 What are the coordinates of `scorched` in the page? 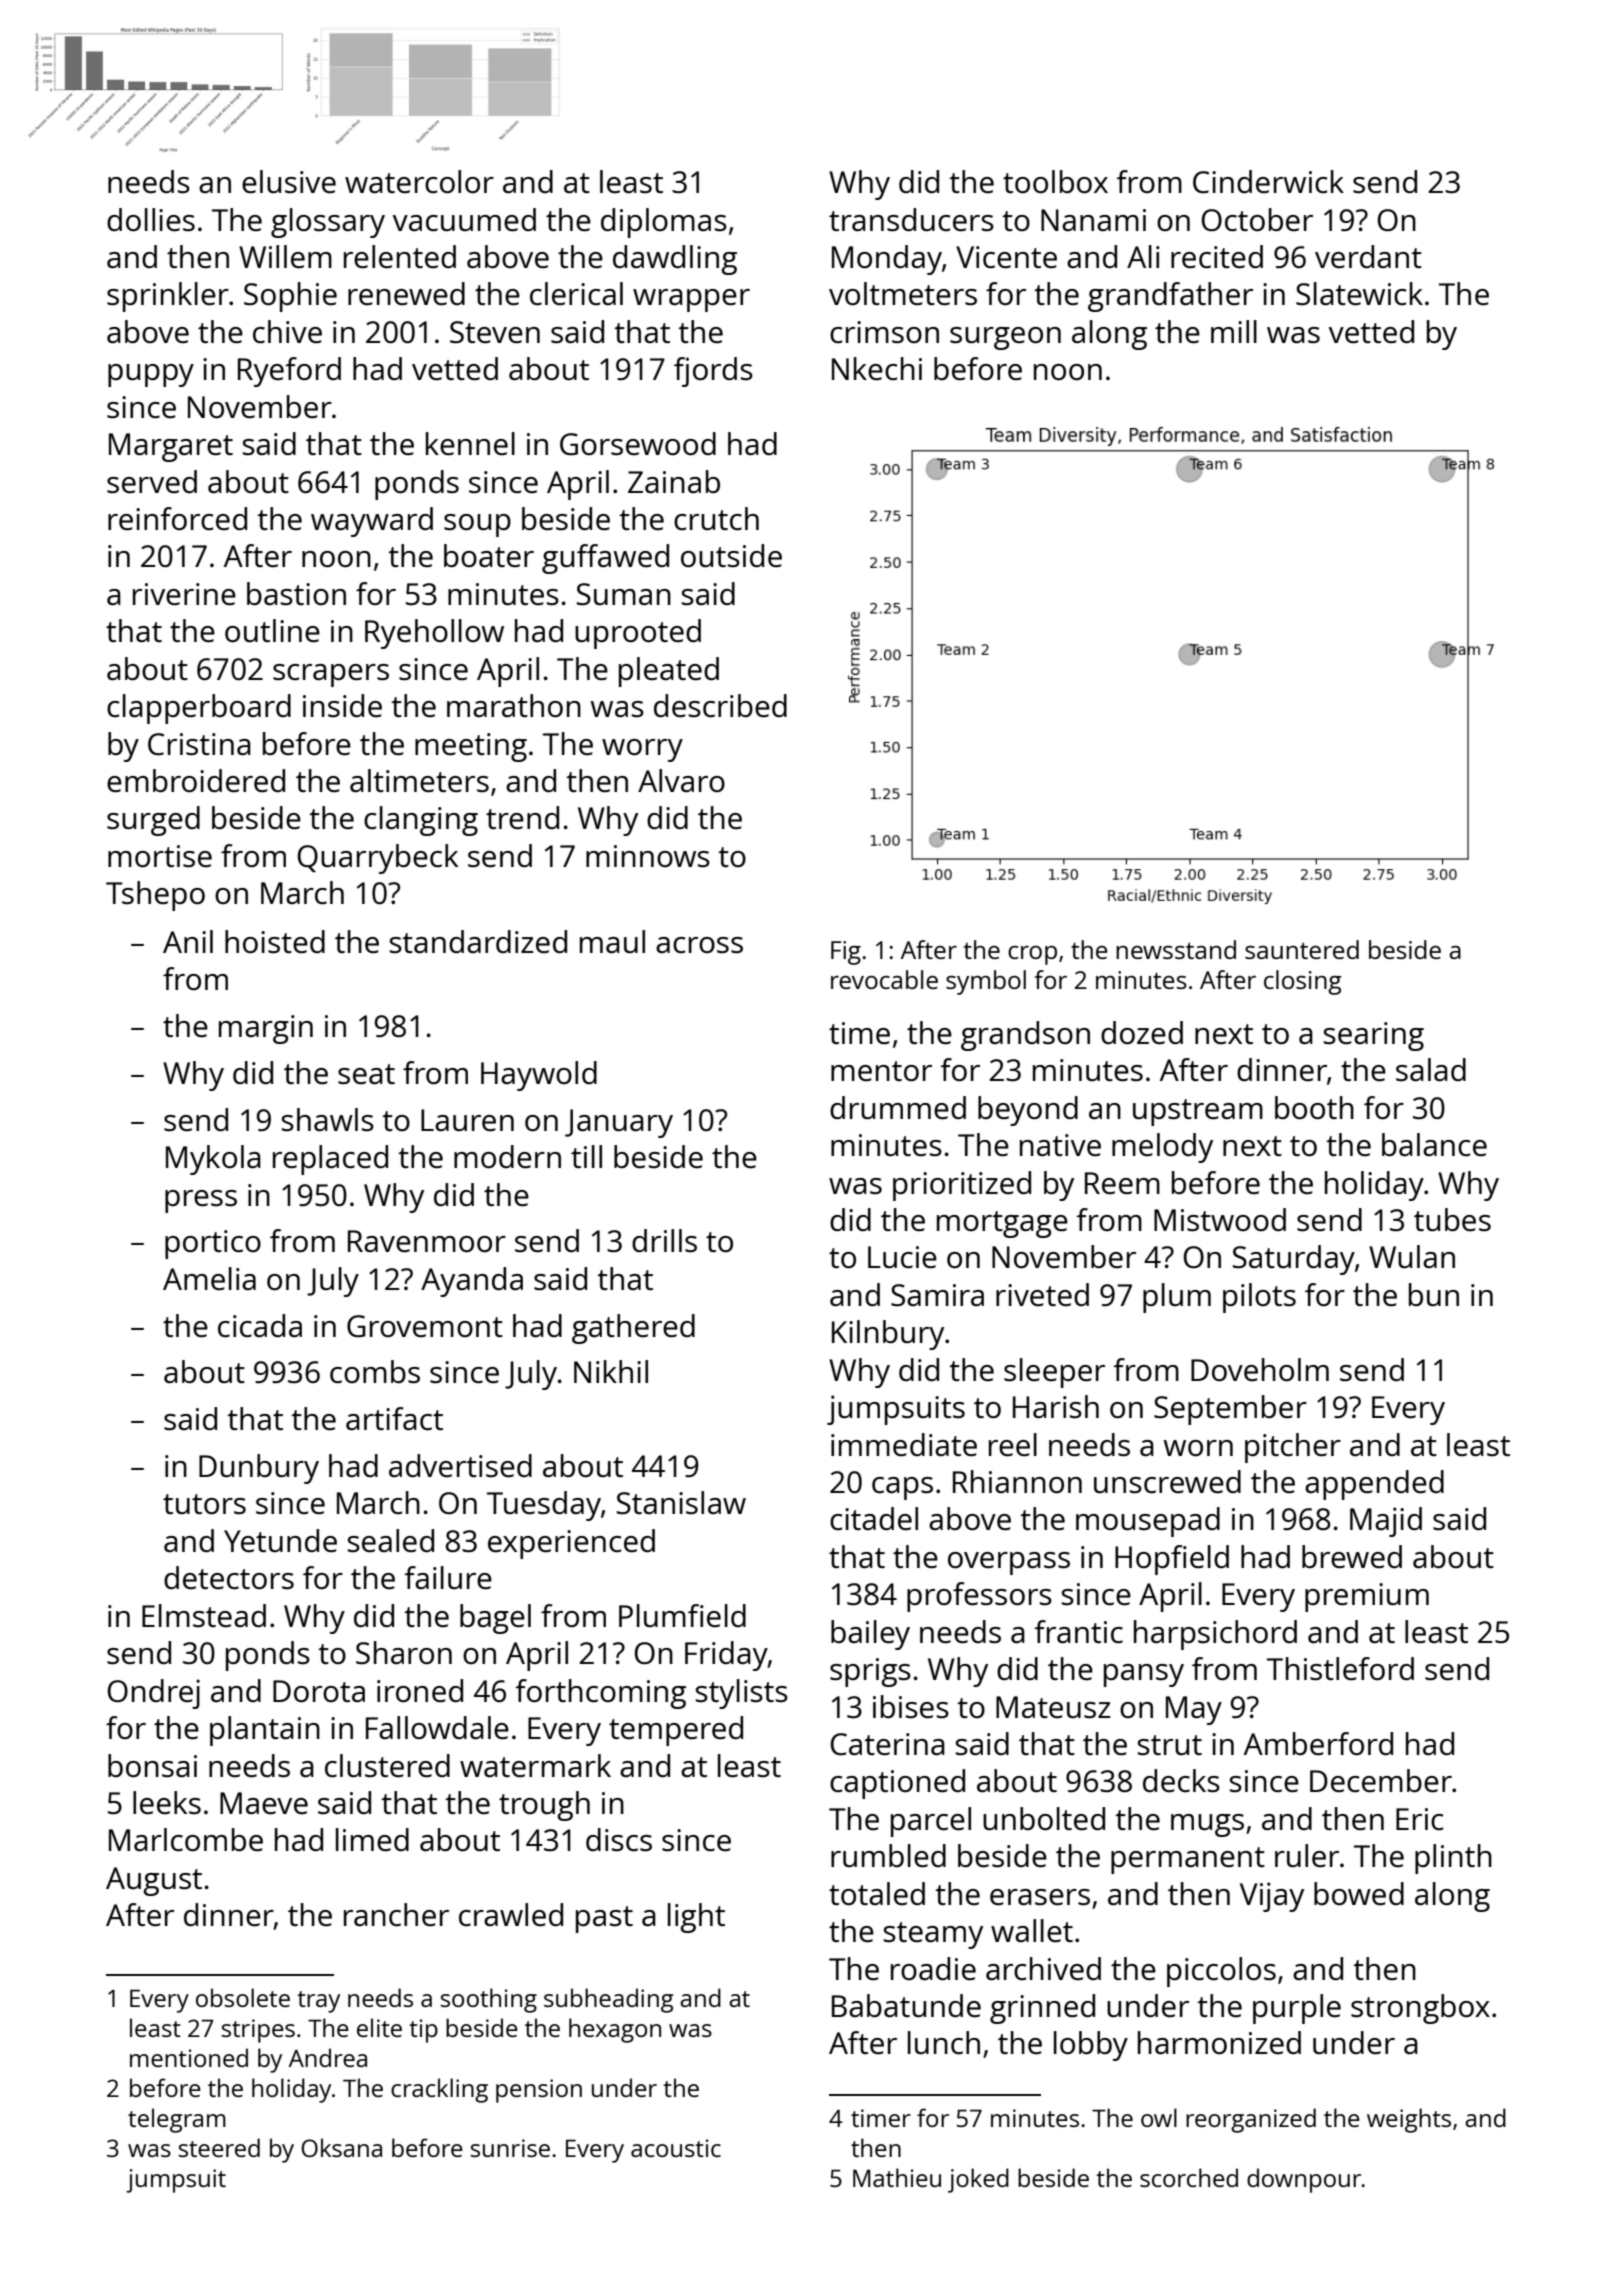 It's located at (1189, 2177).
